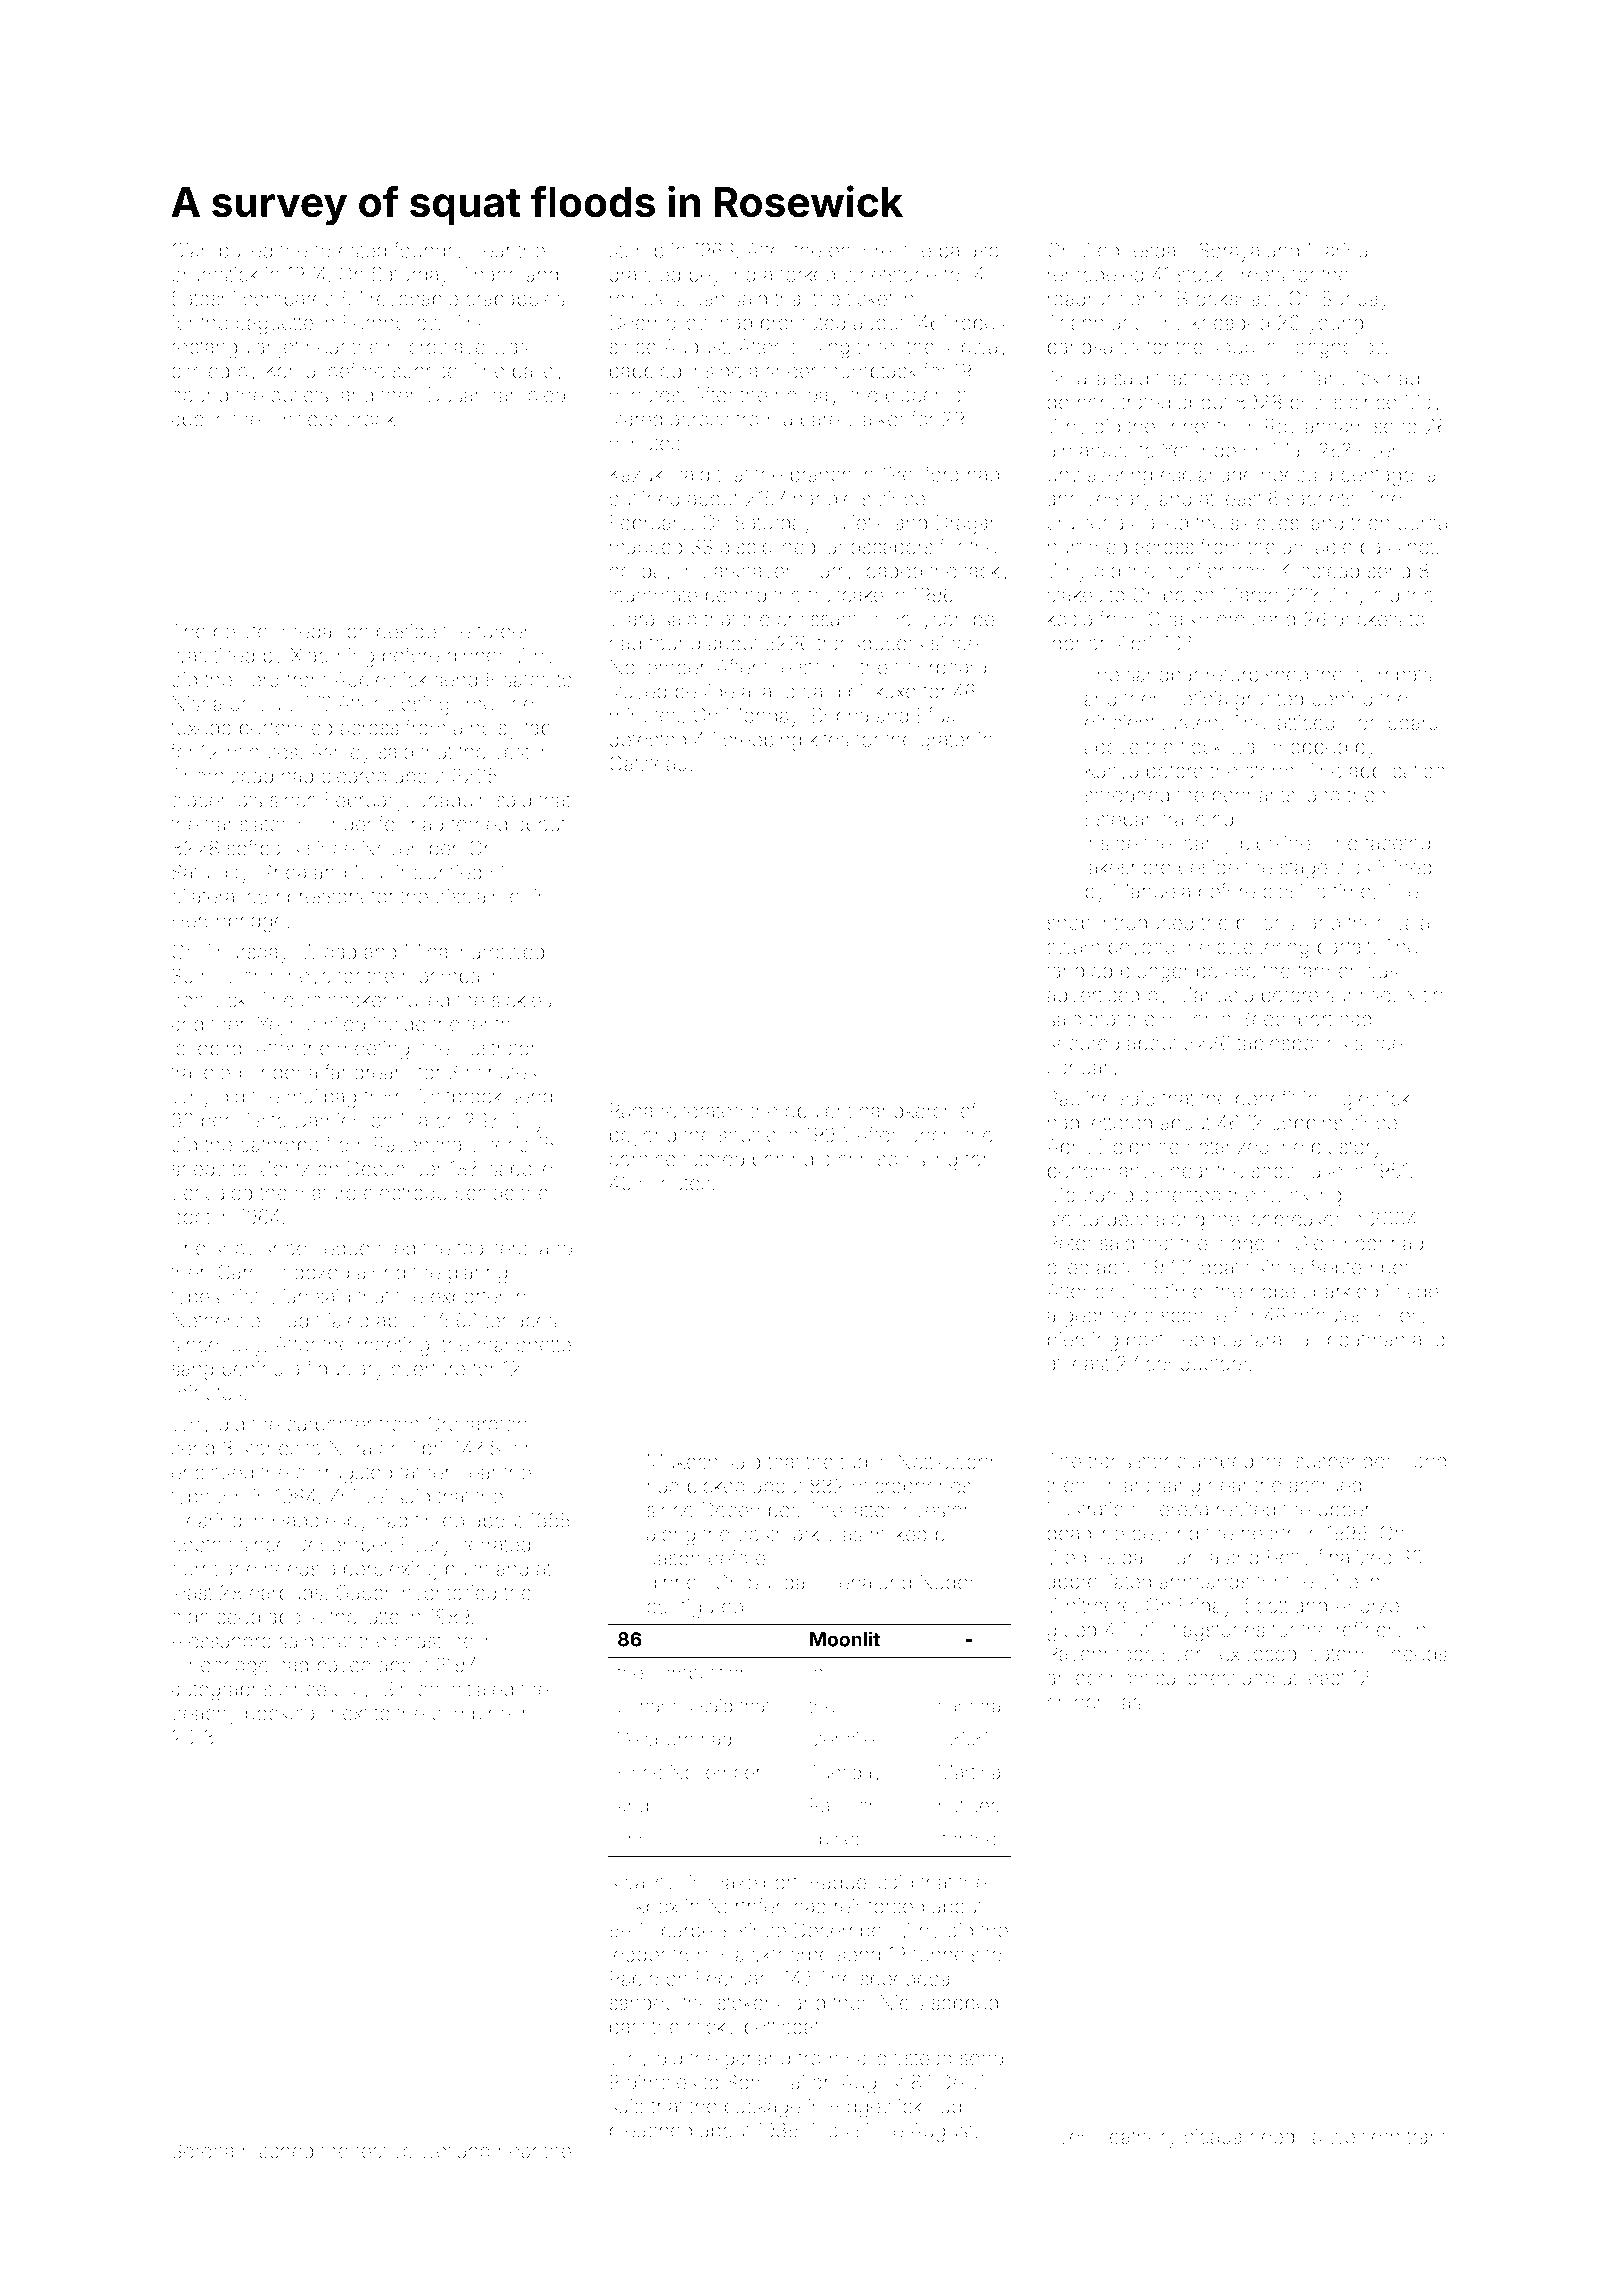  What do you see at coordinates (436, 348) in the screenshot?
I see `microwave` at bounding box center [436, 348].
